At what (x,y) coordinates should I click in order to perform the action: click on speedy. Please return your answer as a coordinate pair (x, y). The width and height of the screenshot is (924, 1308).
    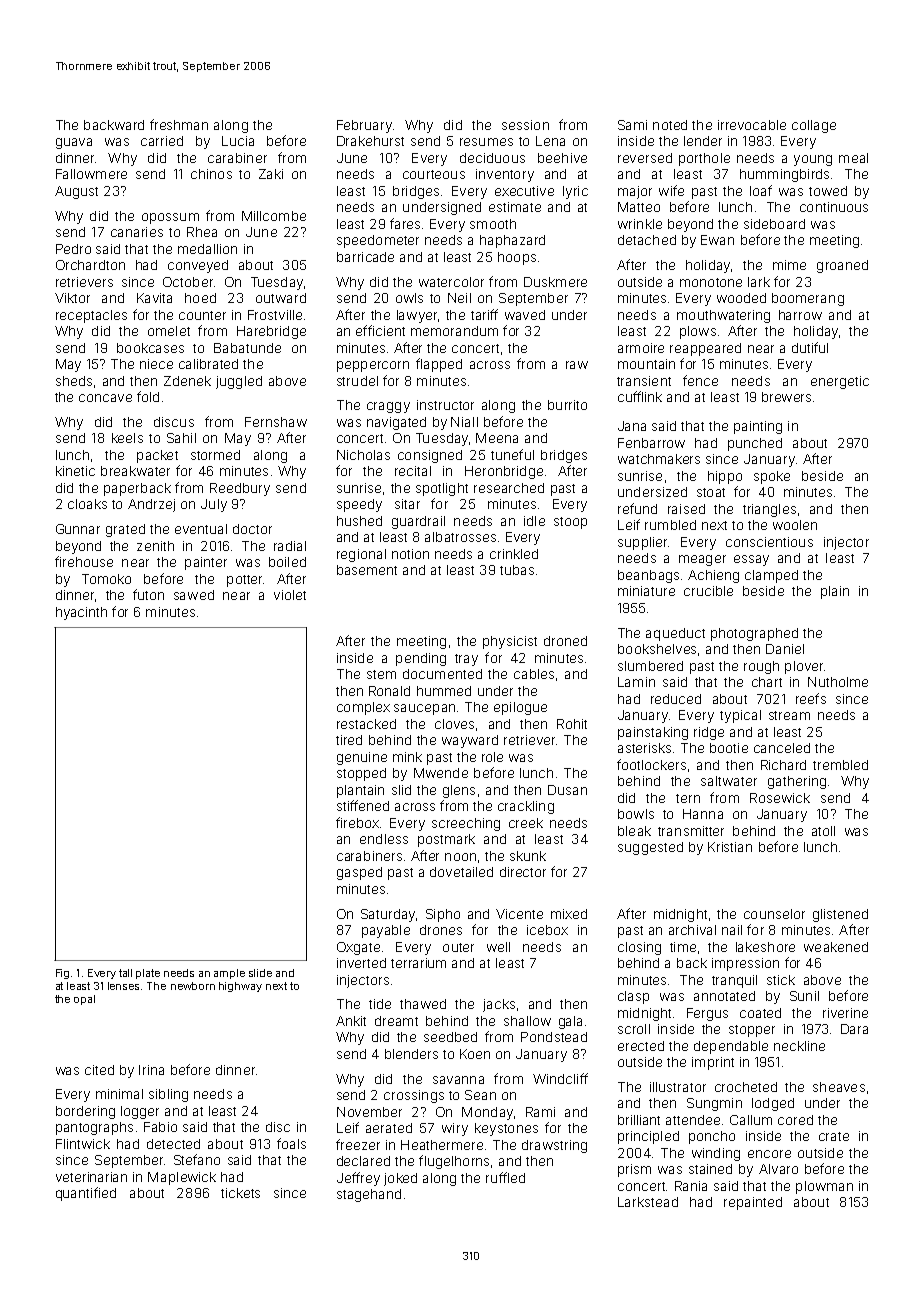
    Looking at the image, I should click on (359, 505).
